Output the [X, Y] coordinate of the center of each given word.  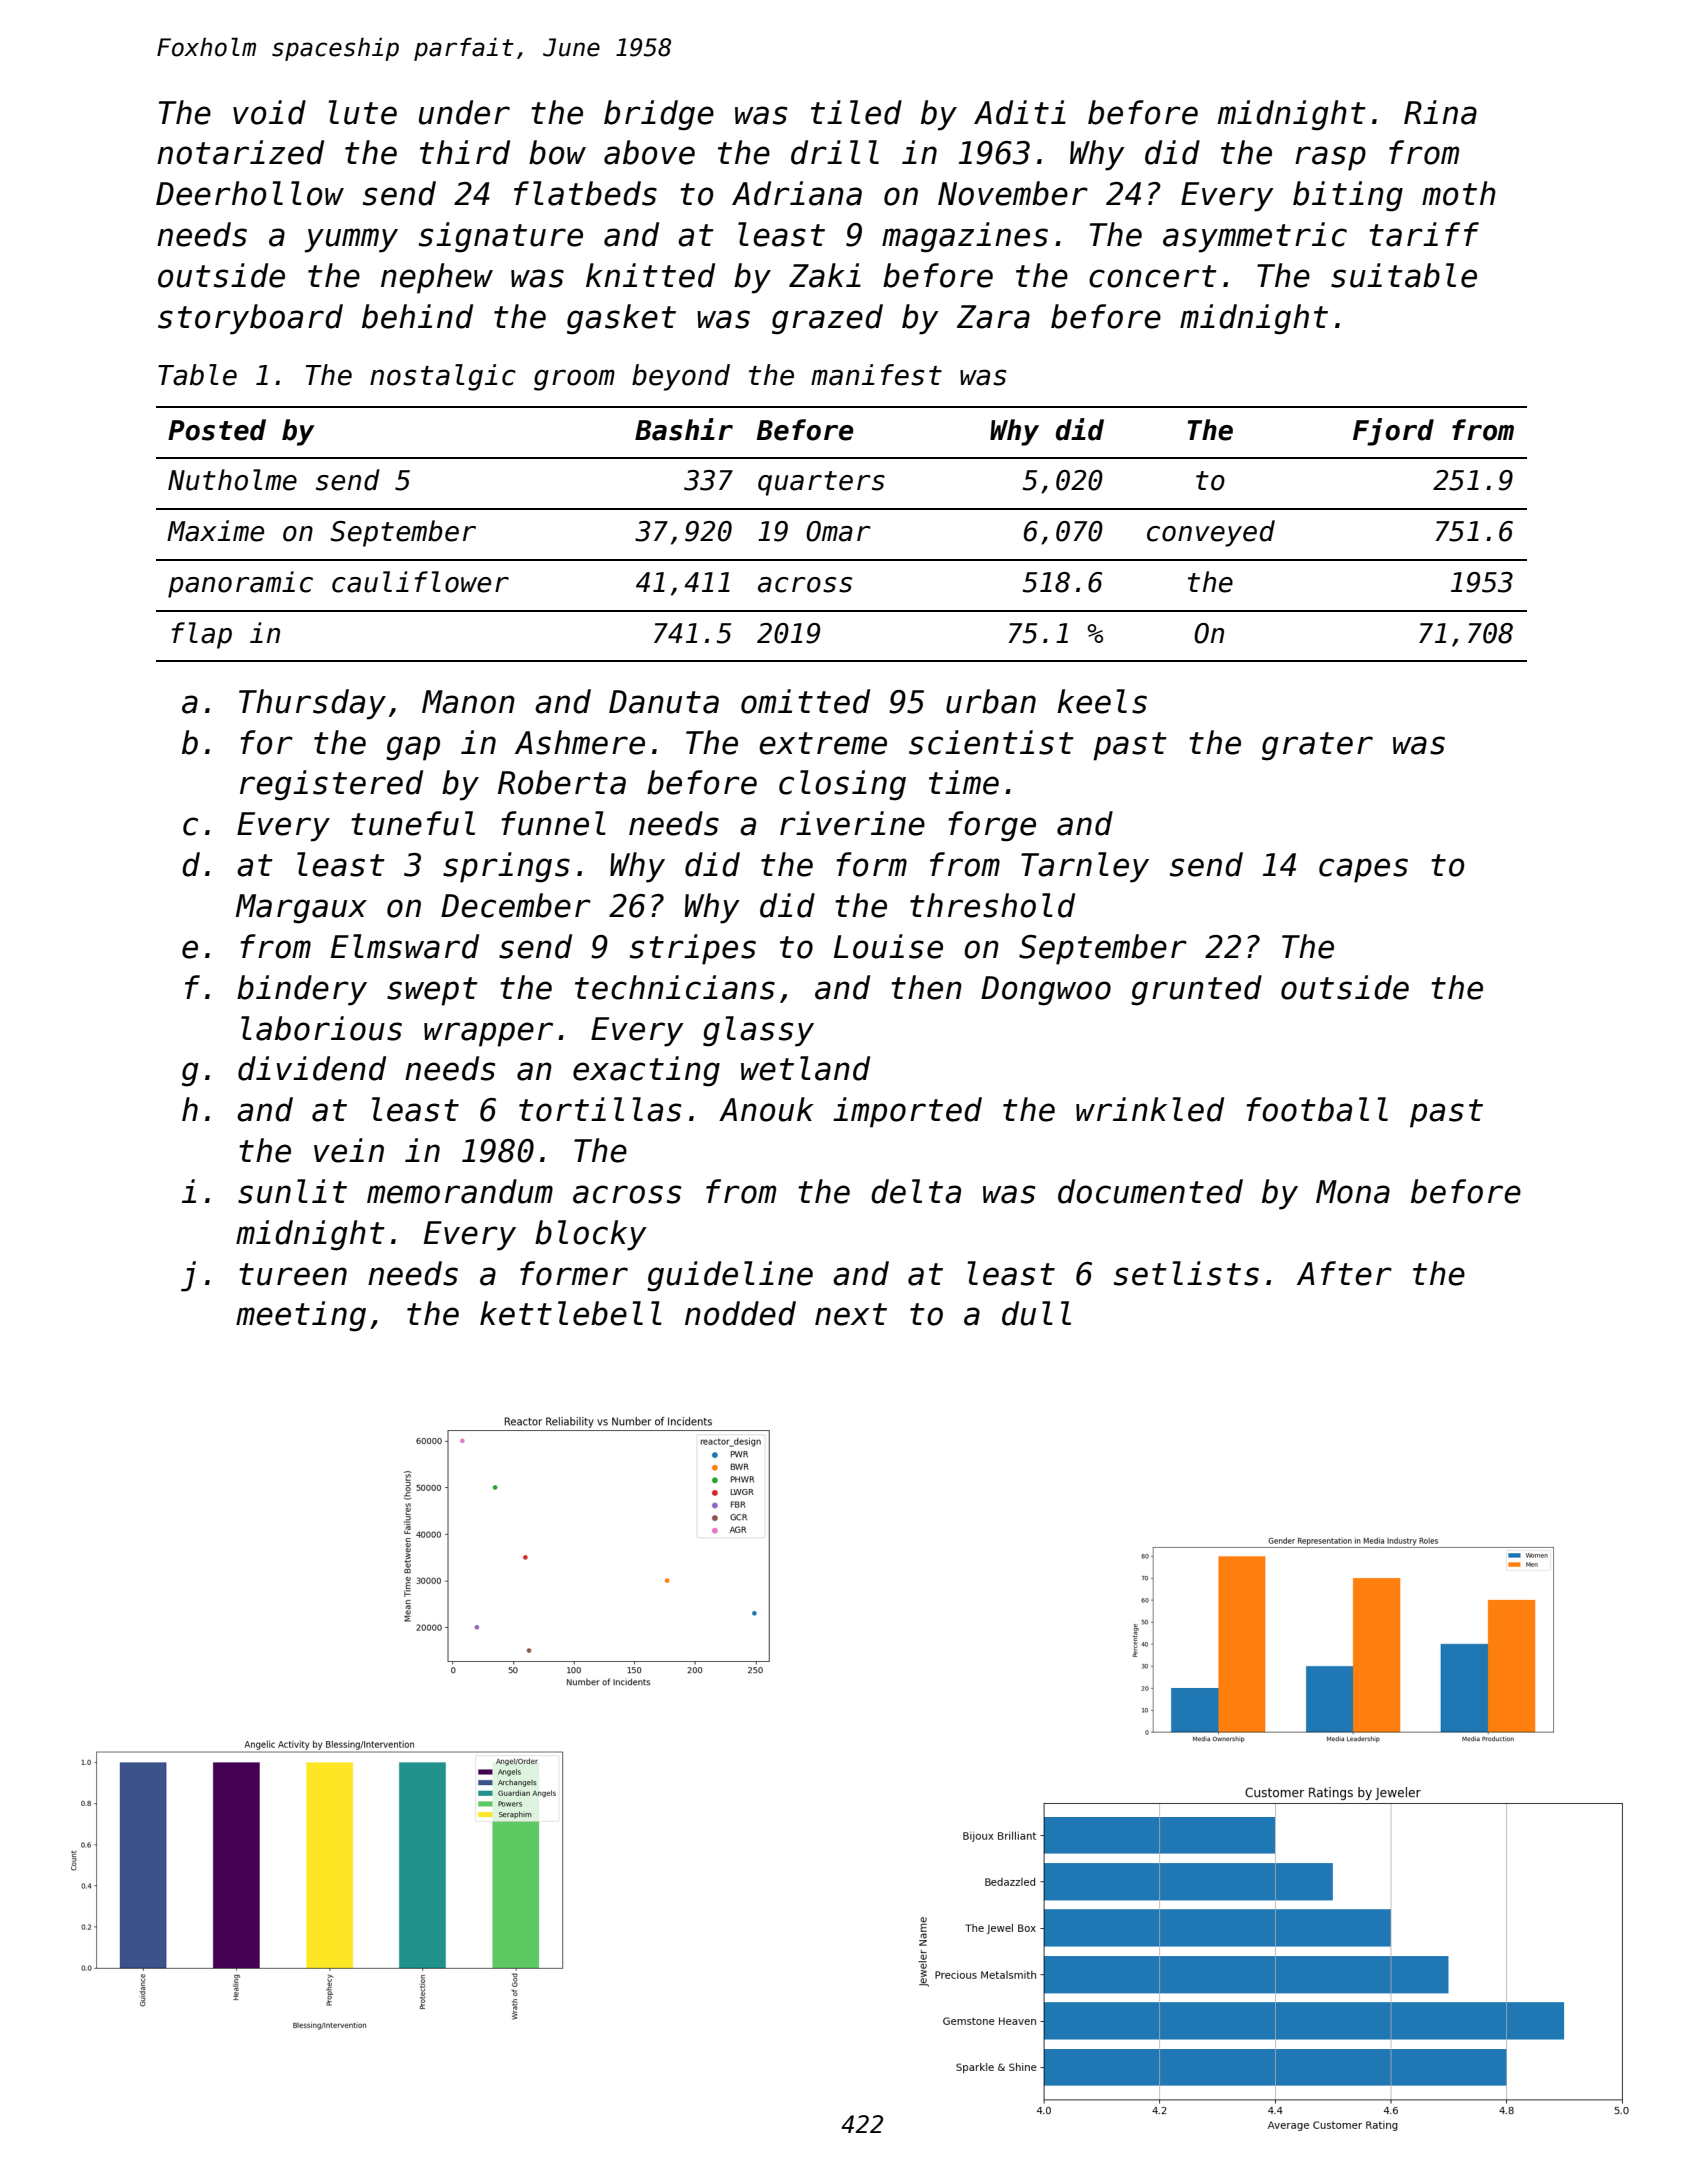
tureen [293, 1274]
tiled [856, 112]
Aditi [1020, 112]
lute [363, 112]
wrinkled [1150, 1109]
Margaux [301, 909]
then [926, 987]
